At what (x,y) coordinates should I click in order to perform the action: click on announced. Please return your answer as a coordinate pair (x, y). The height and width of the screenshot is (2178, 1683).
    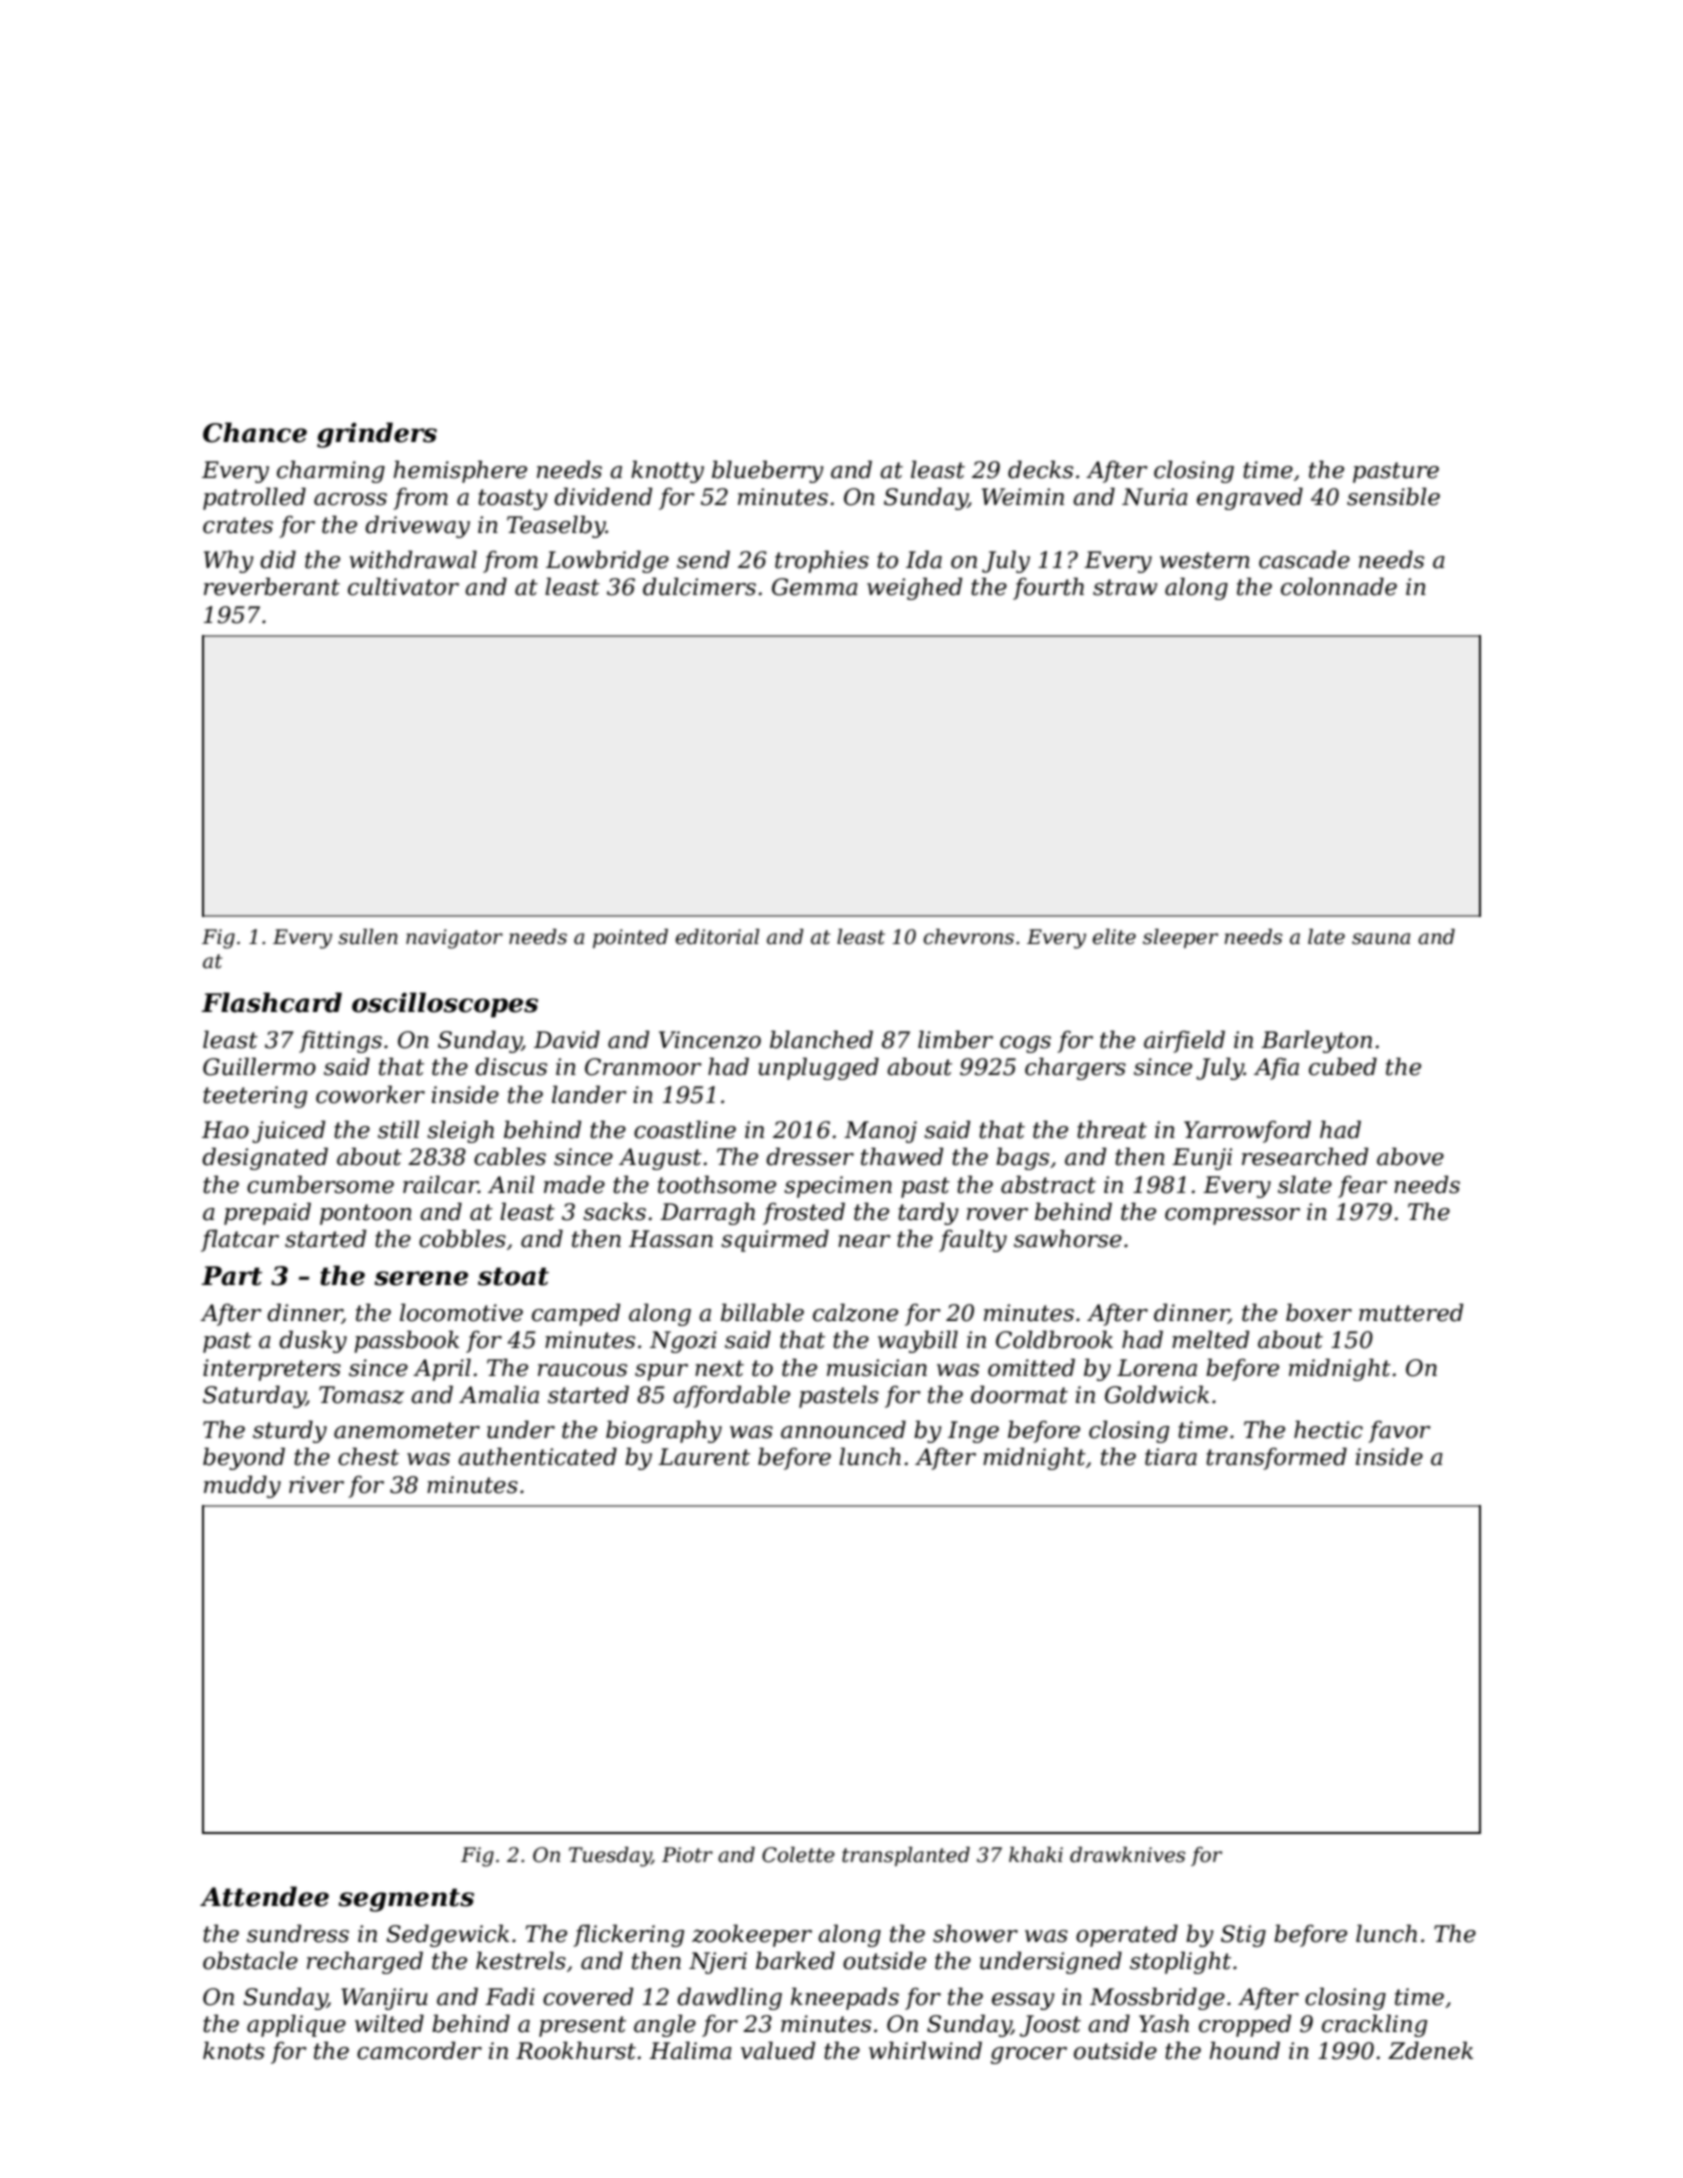
    Looking at the image, I should click on (843, 1429).
